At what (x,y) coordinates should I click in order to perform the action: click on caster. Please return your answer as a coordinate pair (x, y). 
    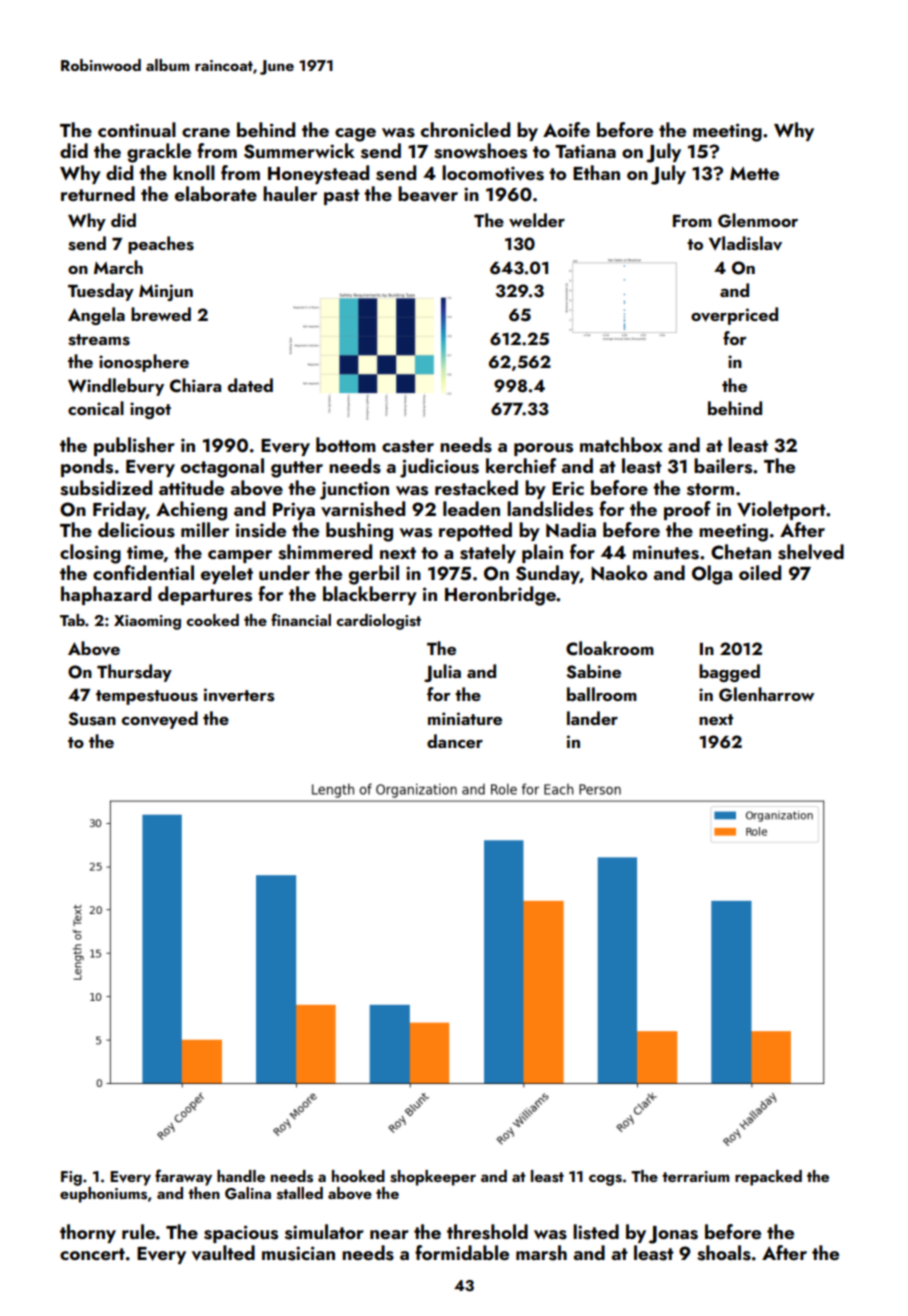
    Looking at the image, I should click on (408, 446).
